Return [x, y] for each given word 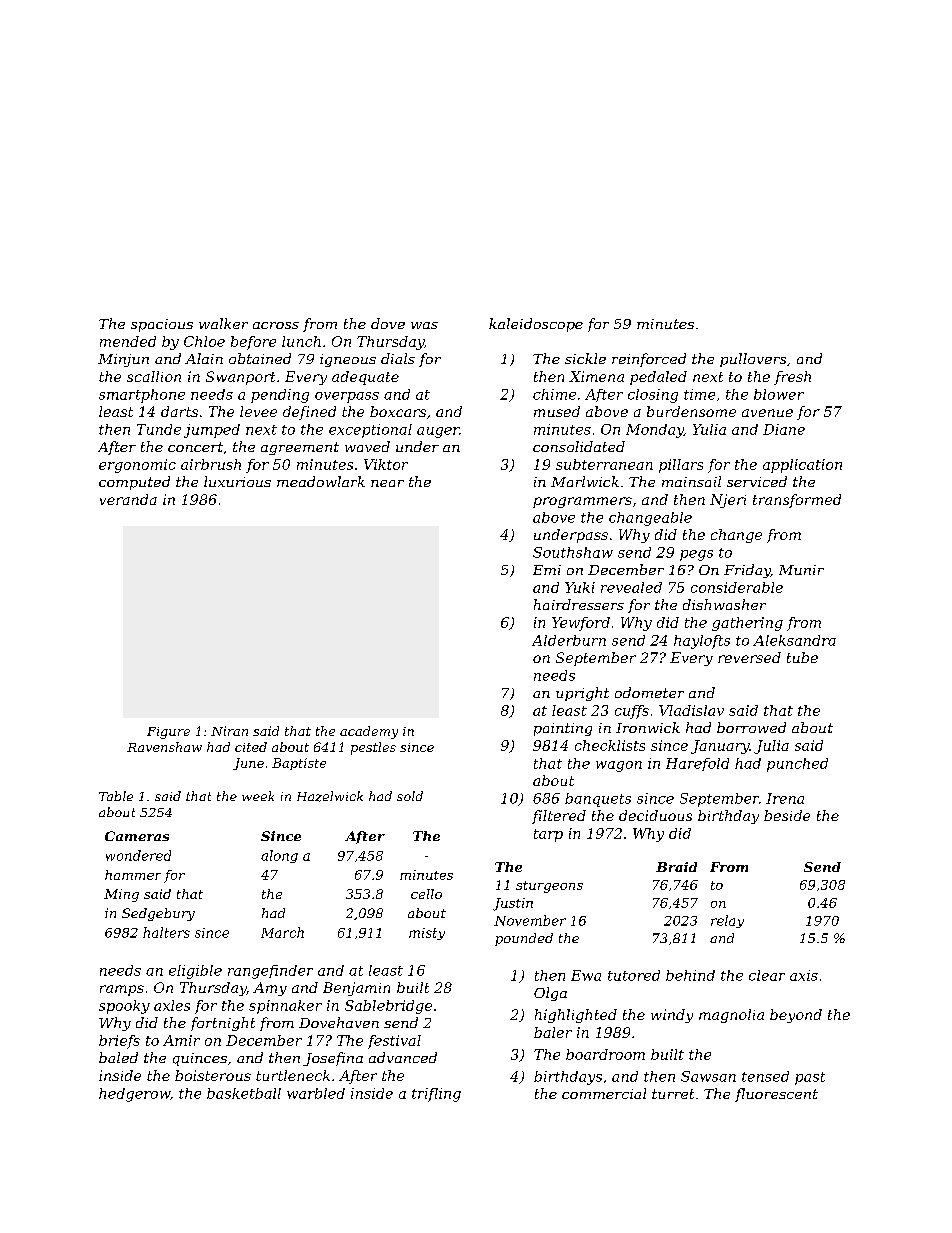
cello [426, 894]
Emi [547, 570]
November [530, 920]
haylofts [702, 642]
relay [727, 921]
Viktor [386, 464]
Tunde [159, 429]
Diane [784, 429]
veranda [128, 499]
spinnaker [285, 1007]
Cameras [137, 836]
